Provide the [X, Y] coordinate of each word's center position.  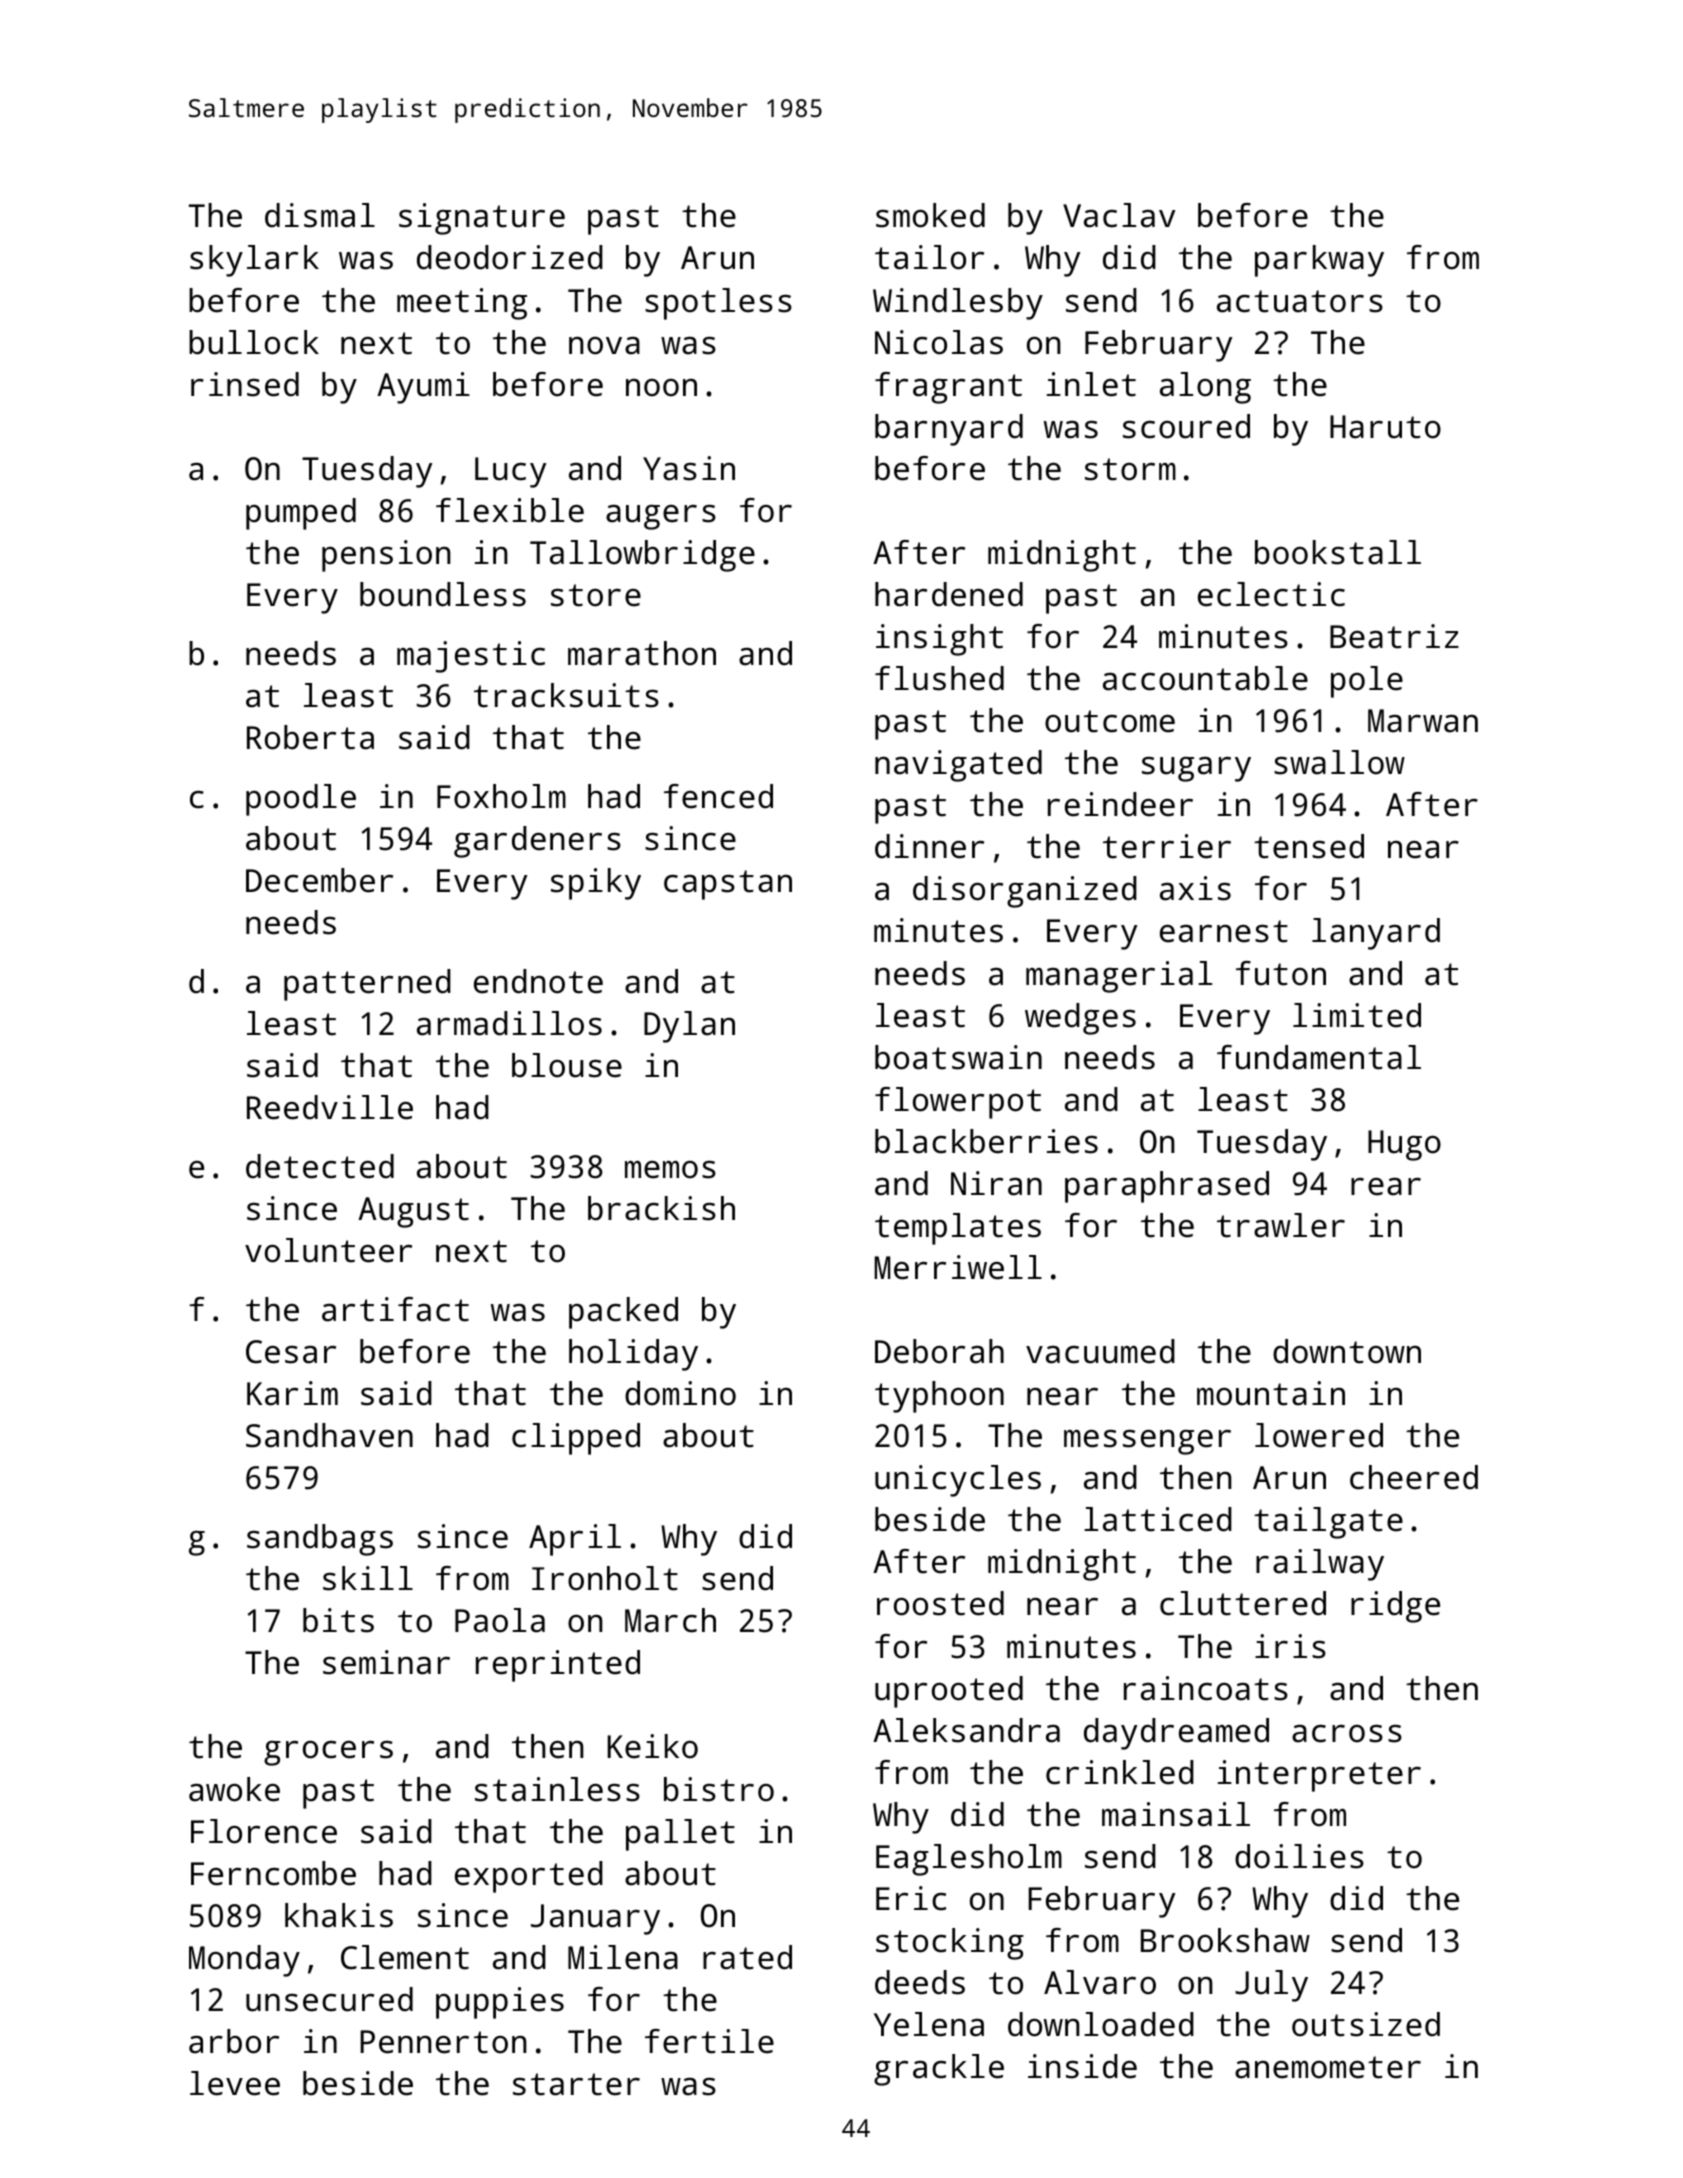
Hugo [1404, 1145]
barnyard [949, 430]
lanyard [1376, 934]
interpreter [1319, 1776]
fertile [709, 2041]
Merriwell [958, 1267]
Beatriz [1394, 636]
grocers [328, 1753]
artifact [395, 1309]
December [319, 880]
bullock [254, 342]
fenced [718, 796]
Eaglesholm [969, 1860]
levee [235, 2083]
